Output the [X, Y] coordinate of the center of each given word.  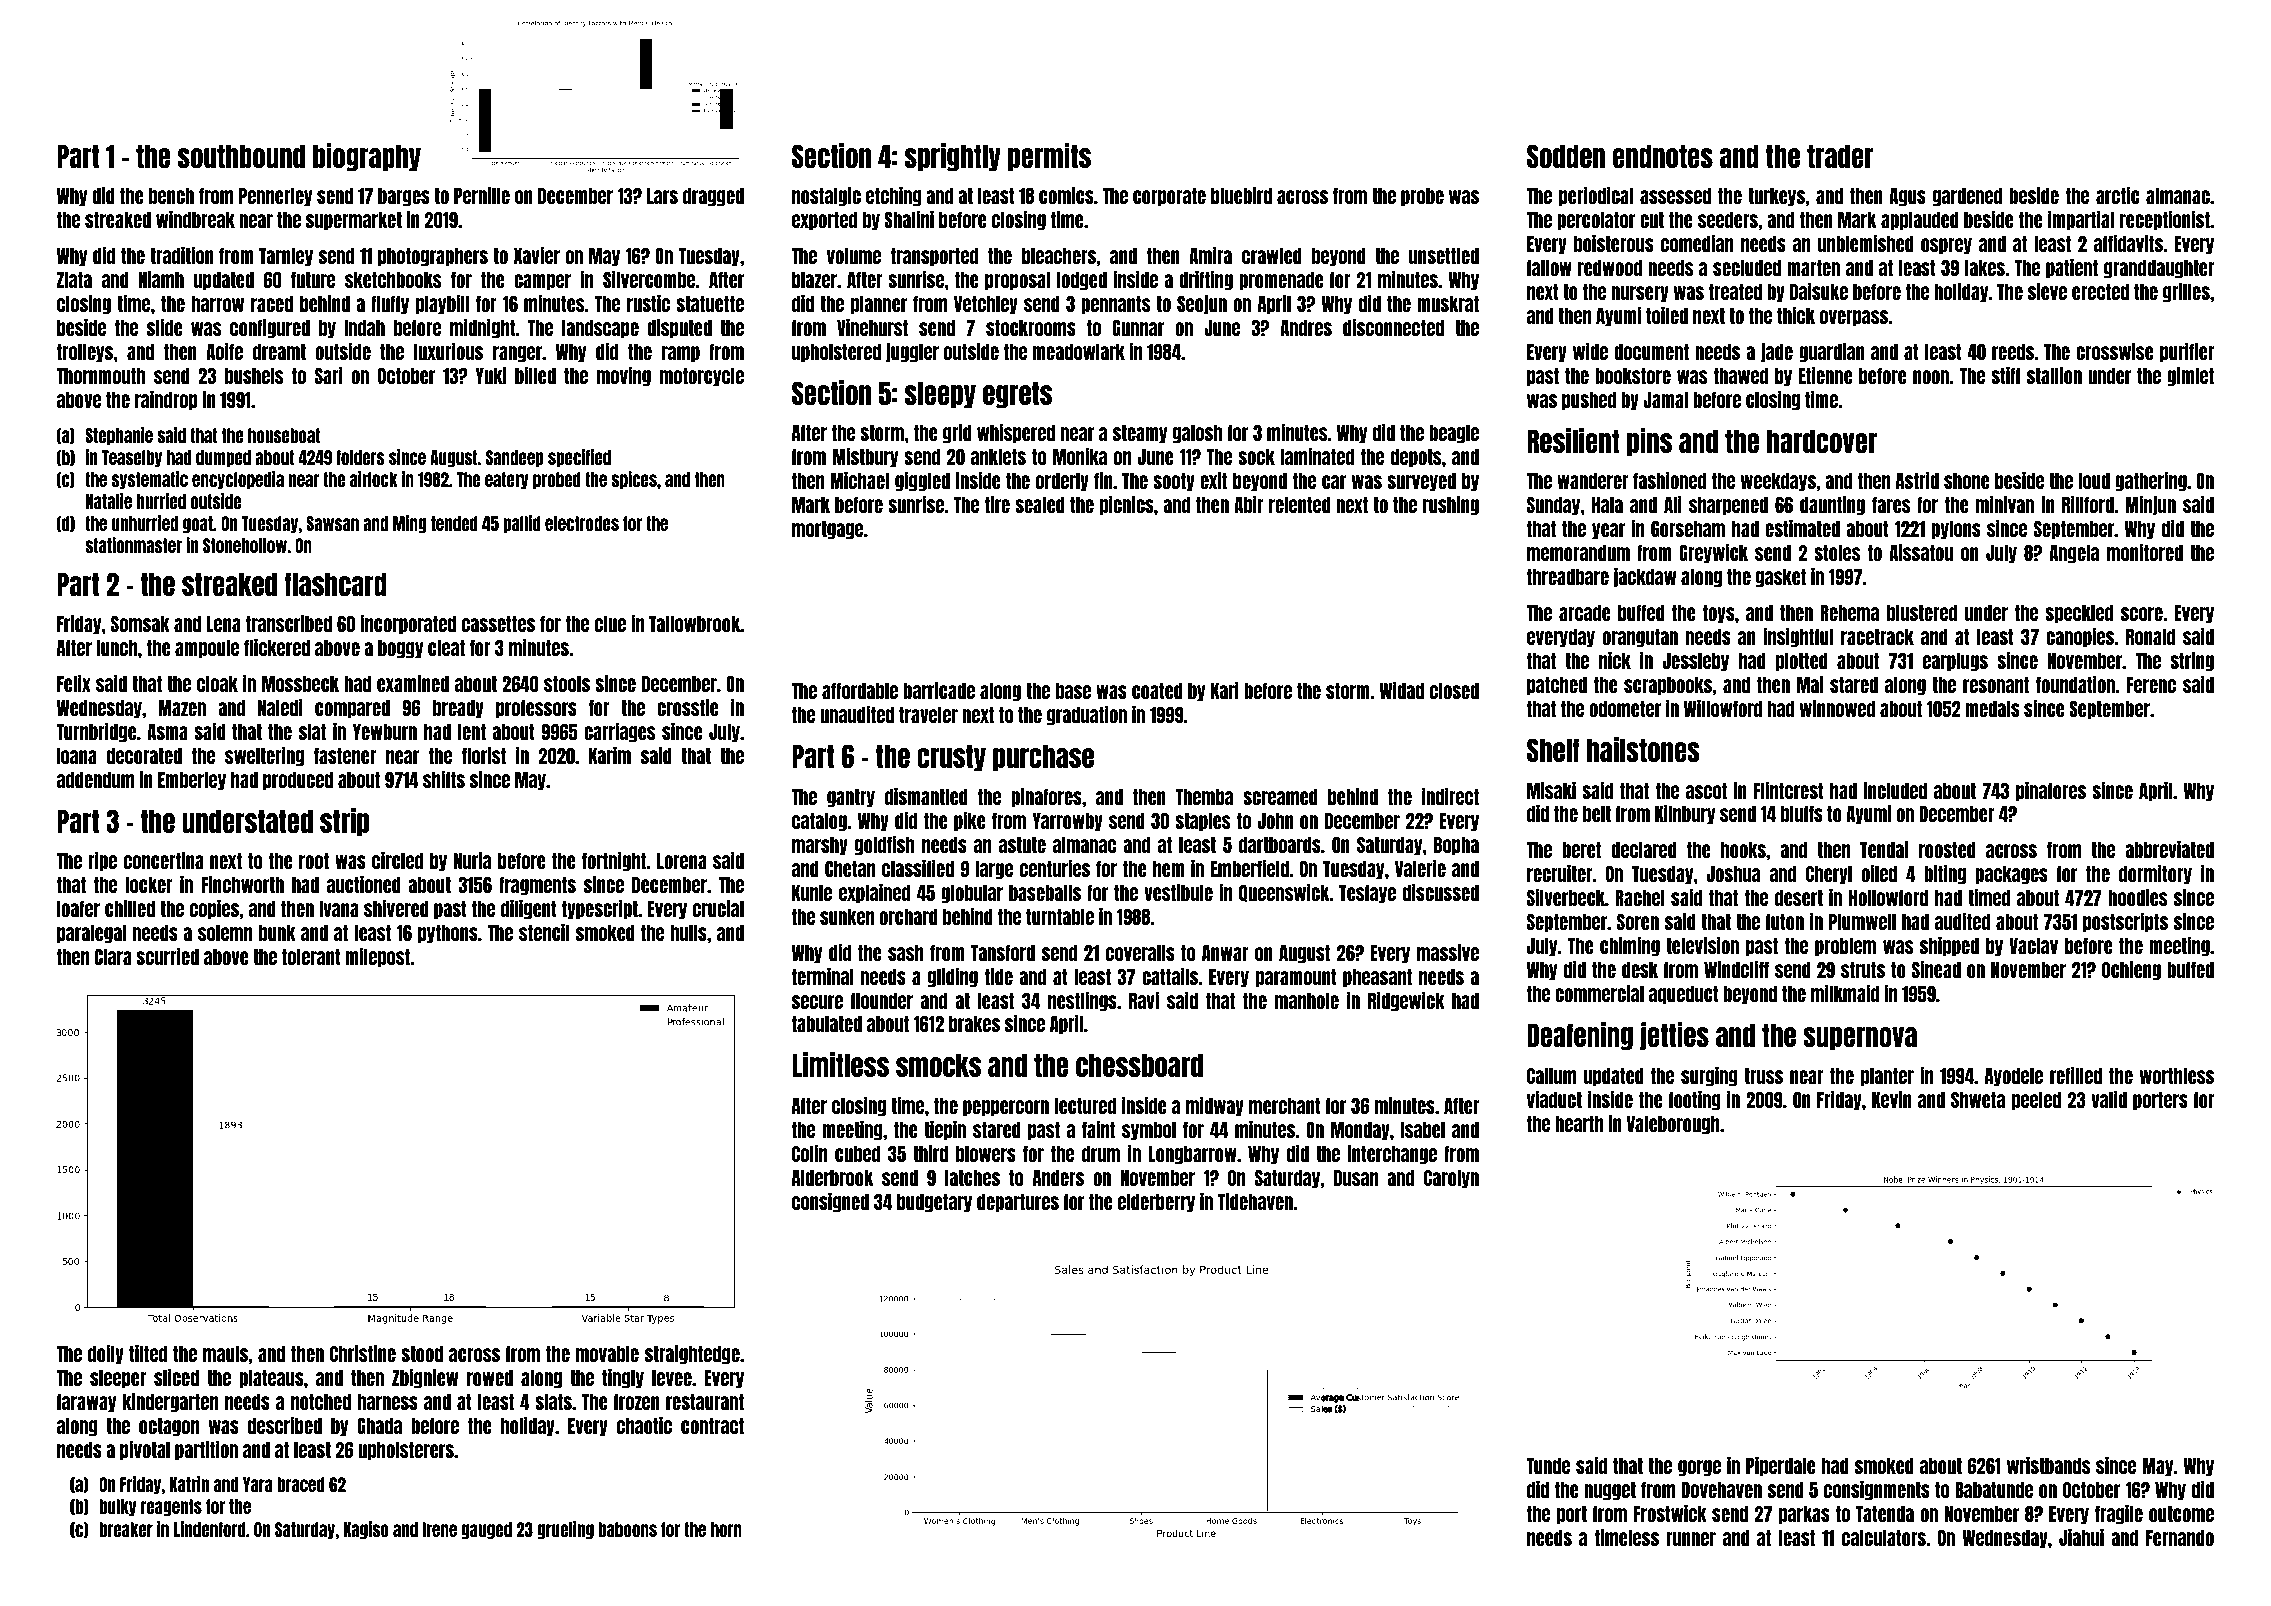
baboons [627, 1529]
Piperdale [1781, 1467]
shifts [444, 779]
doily [106, 1355]
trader [1840, 156]
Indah [364, 328]
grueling [565, 1530]
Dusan [1356, 1178]
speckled [2079, 614]
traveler [928, 715]
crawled [1272, 256]
